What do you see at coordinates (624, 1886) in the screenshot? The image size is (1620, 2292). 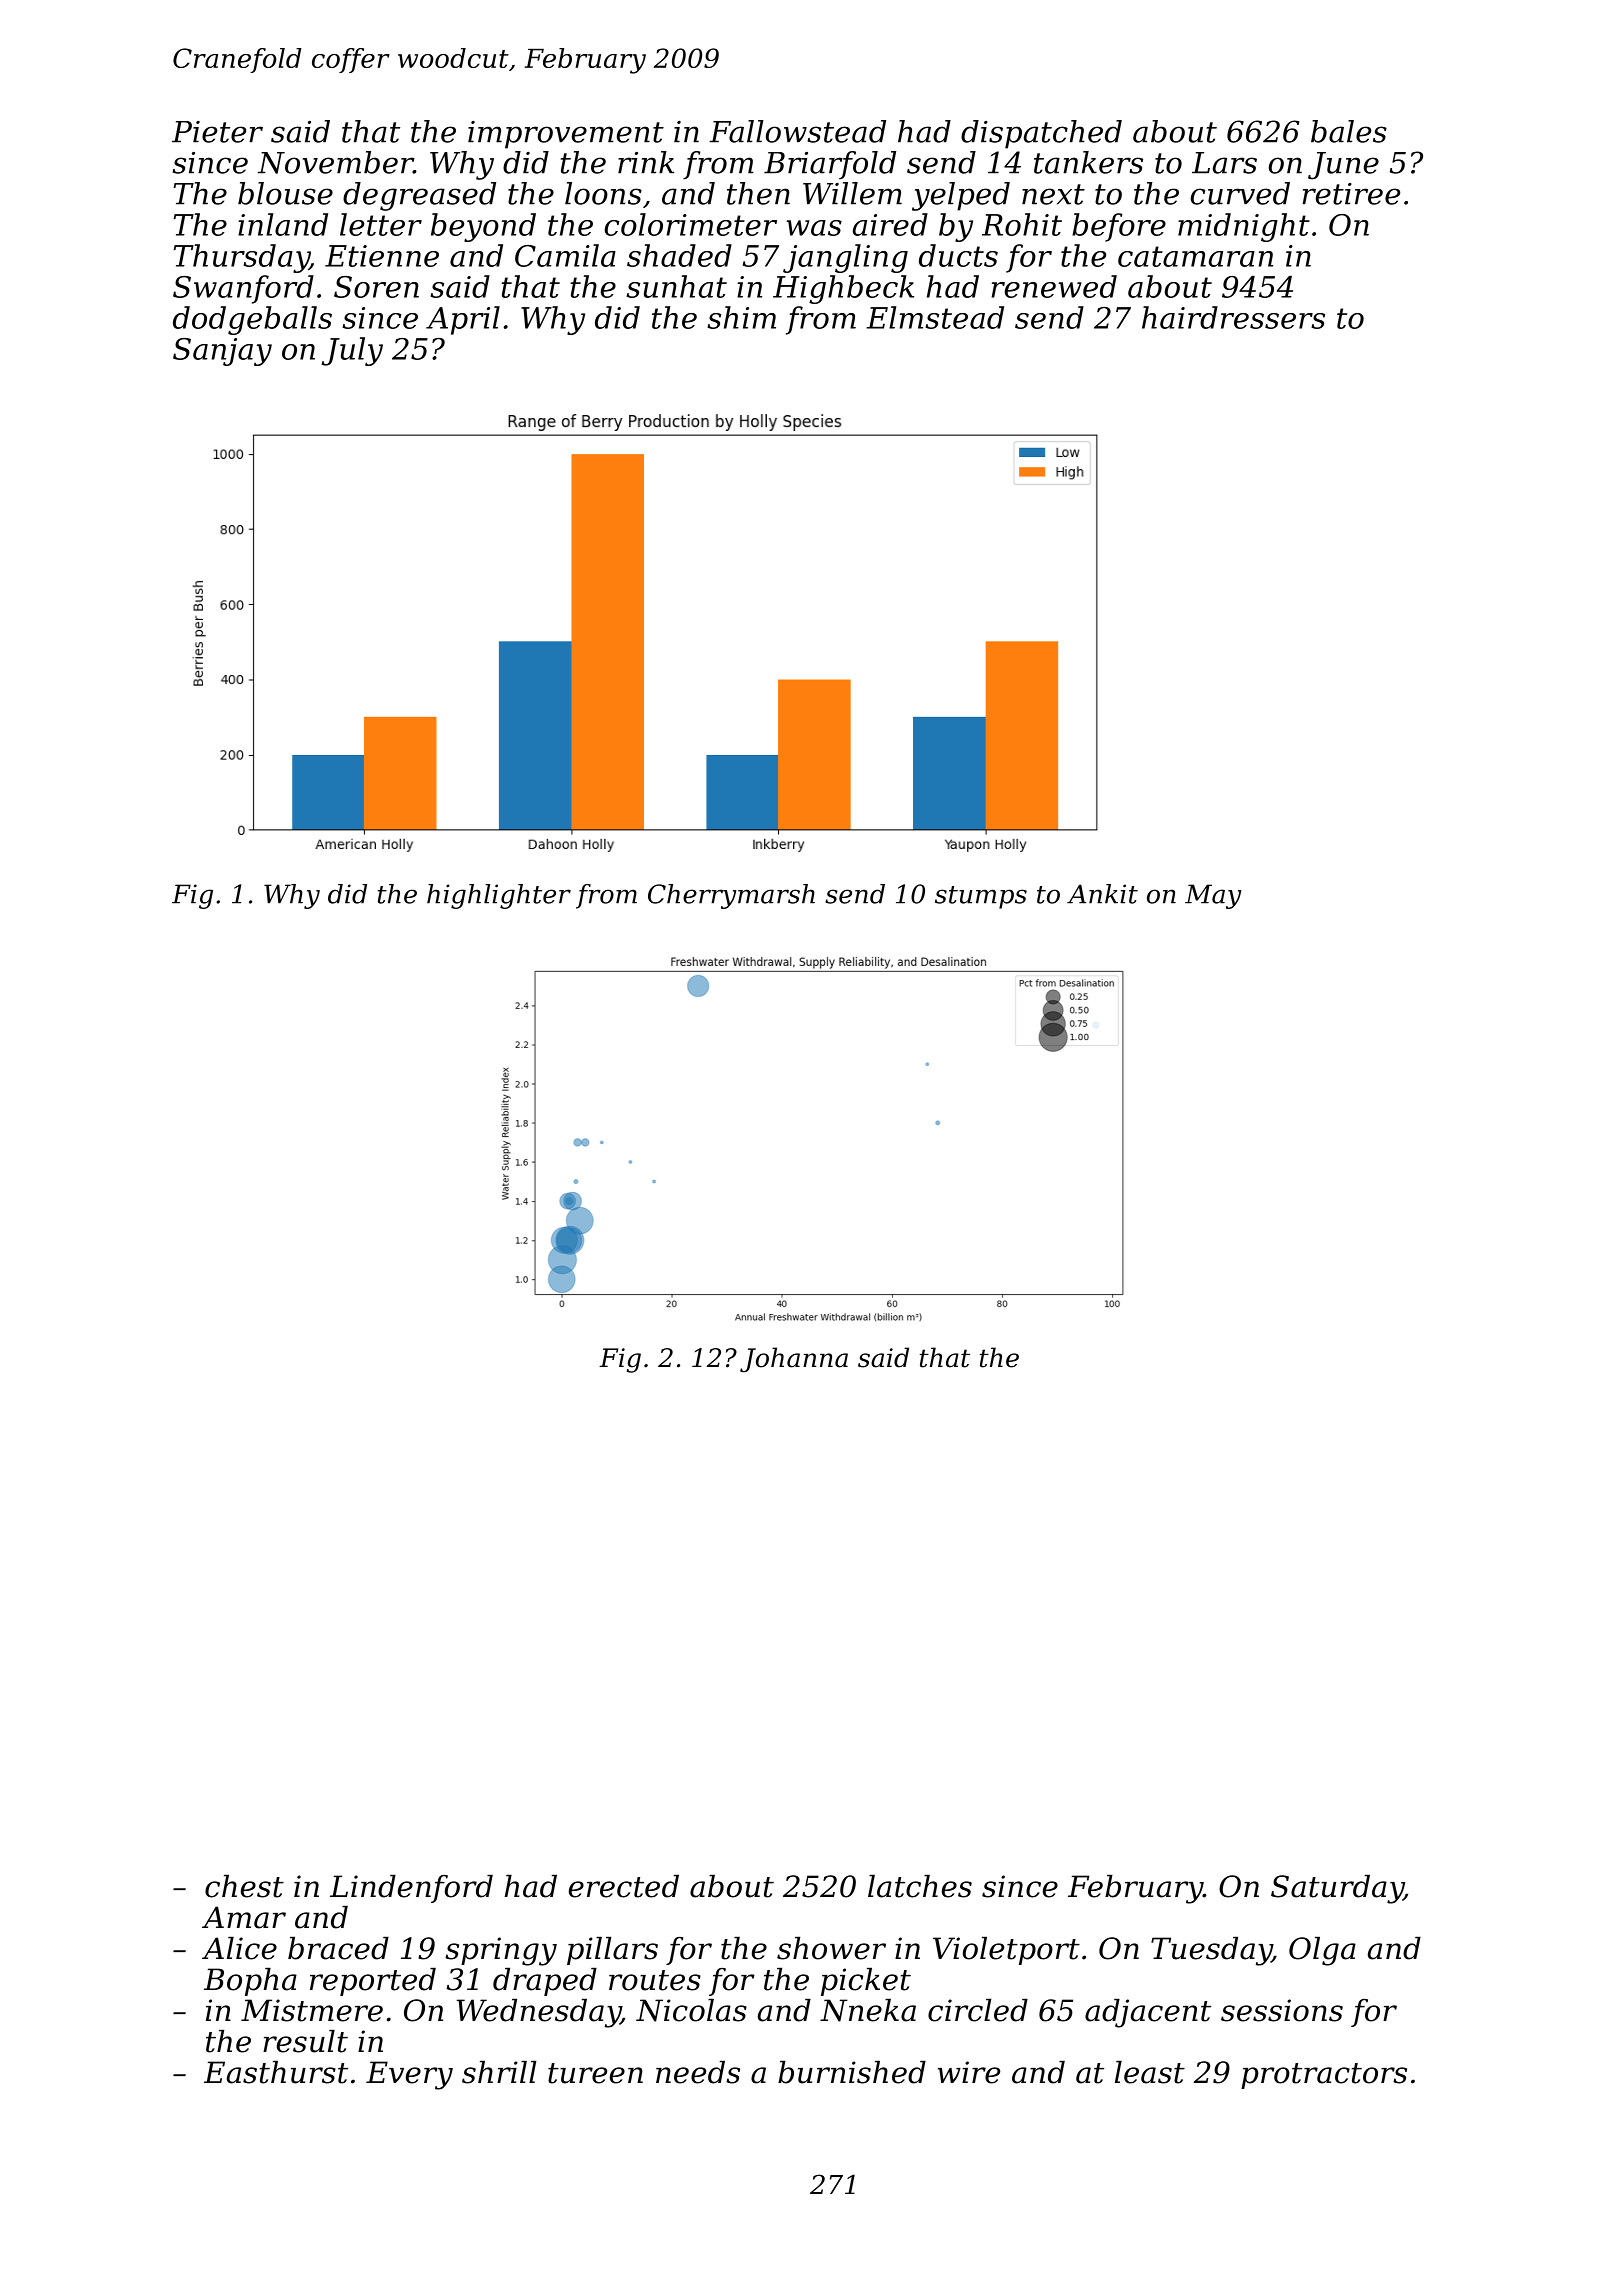 I see `erected` at bounding box center [624, 1886].
